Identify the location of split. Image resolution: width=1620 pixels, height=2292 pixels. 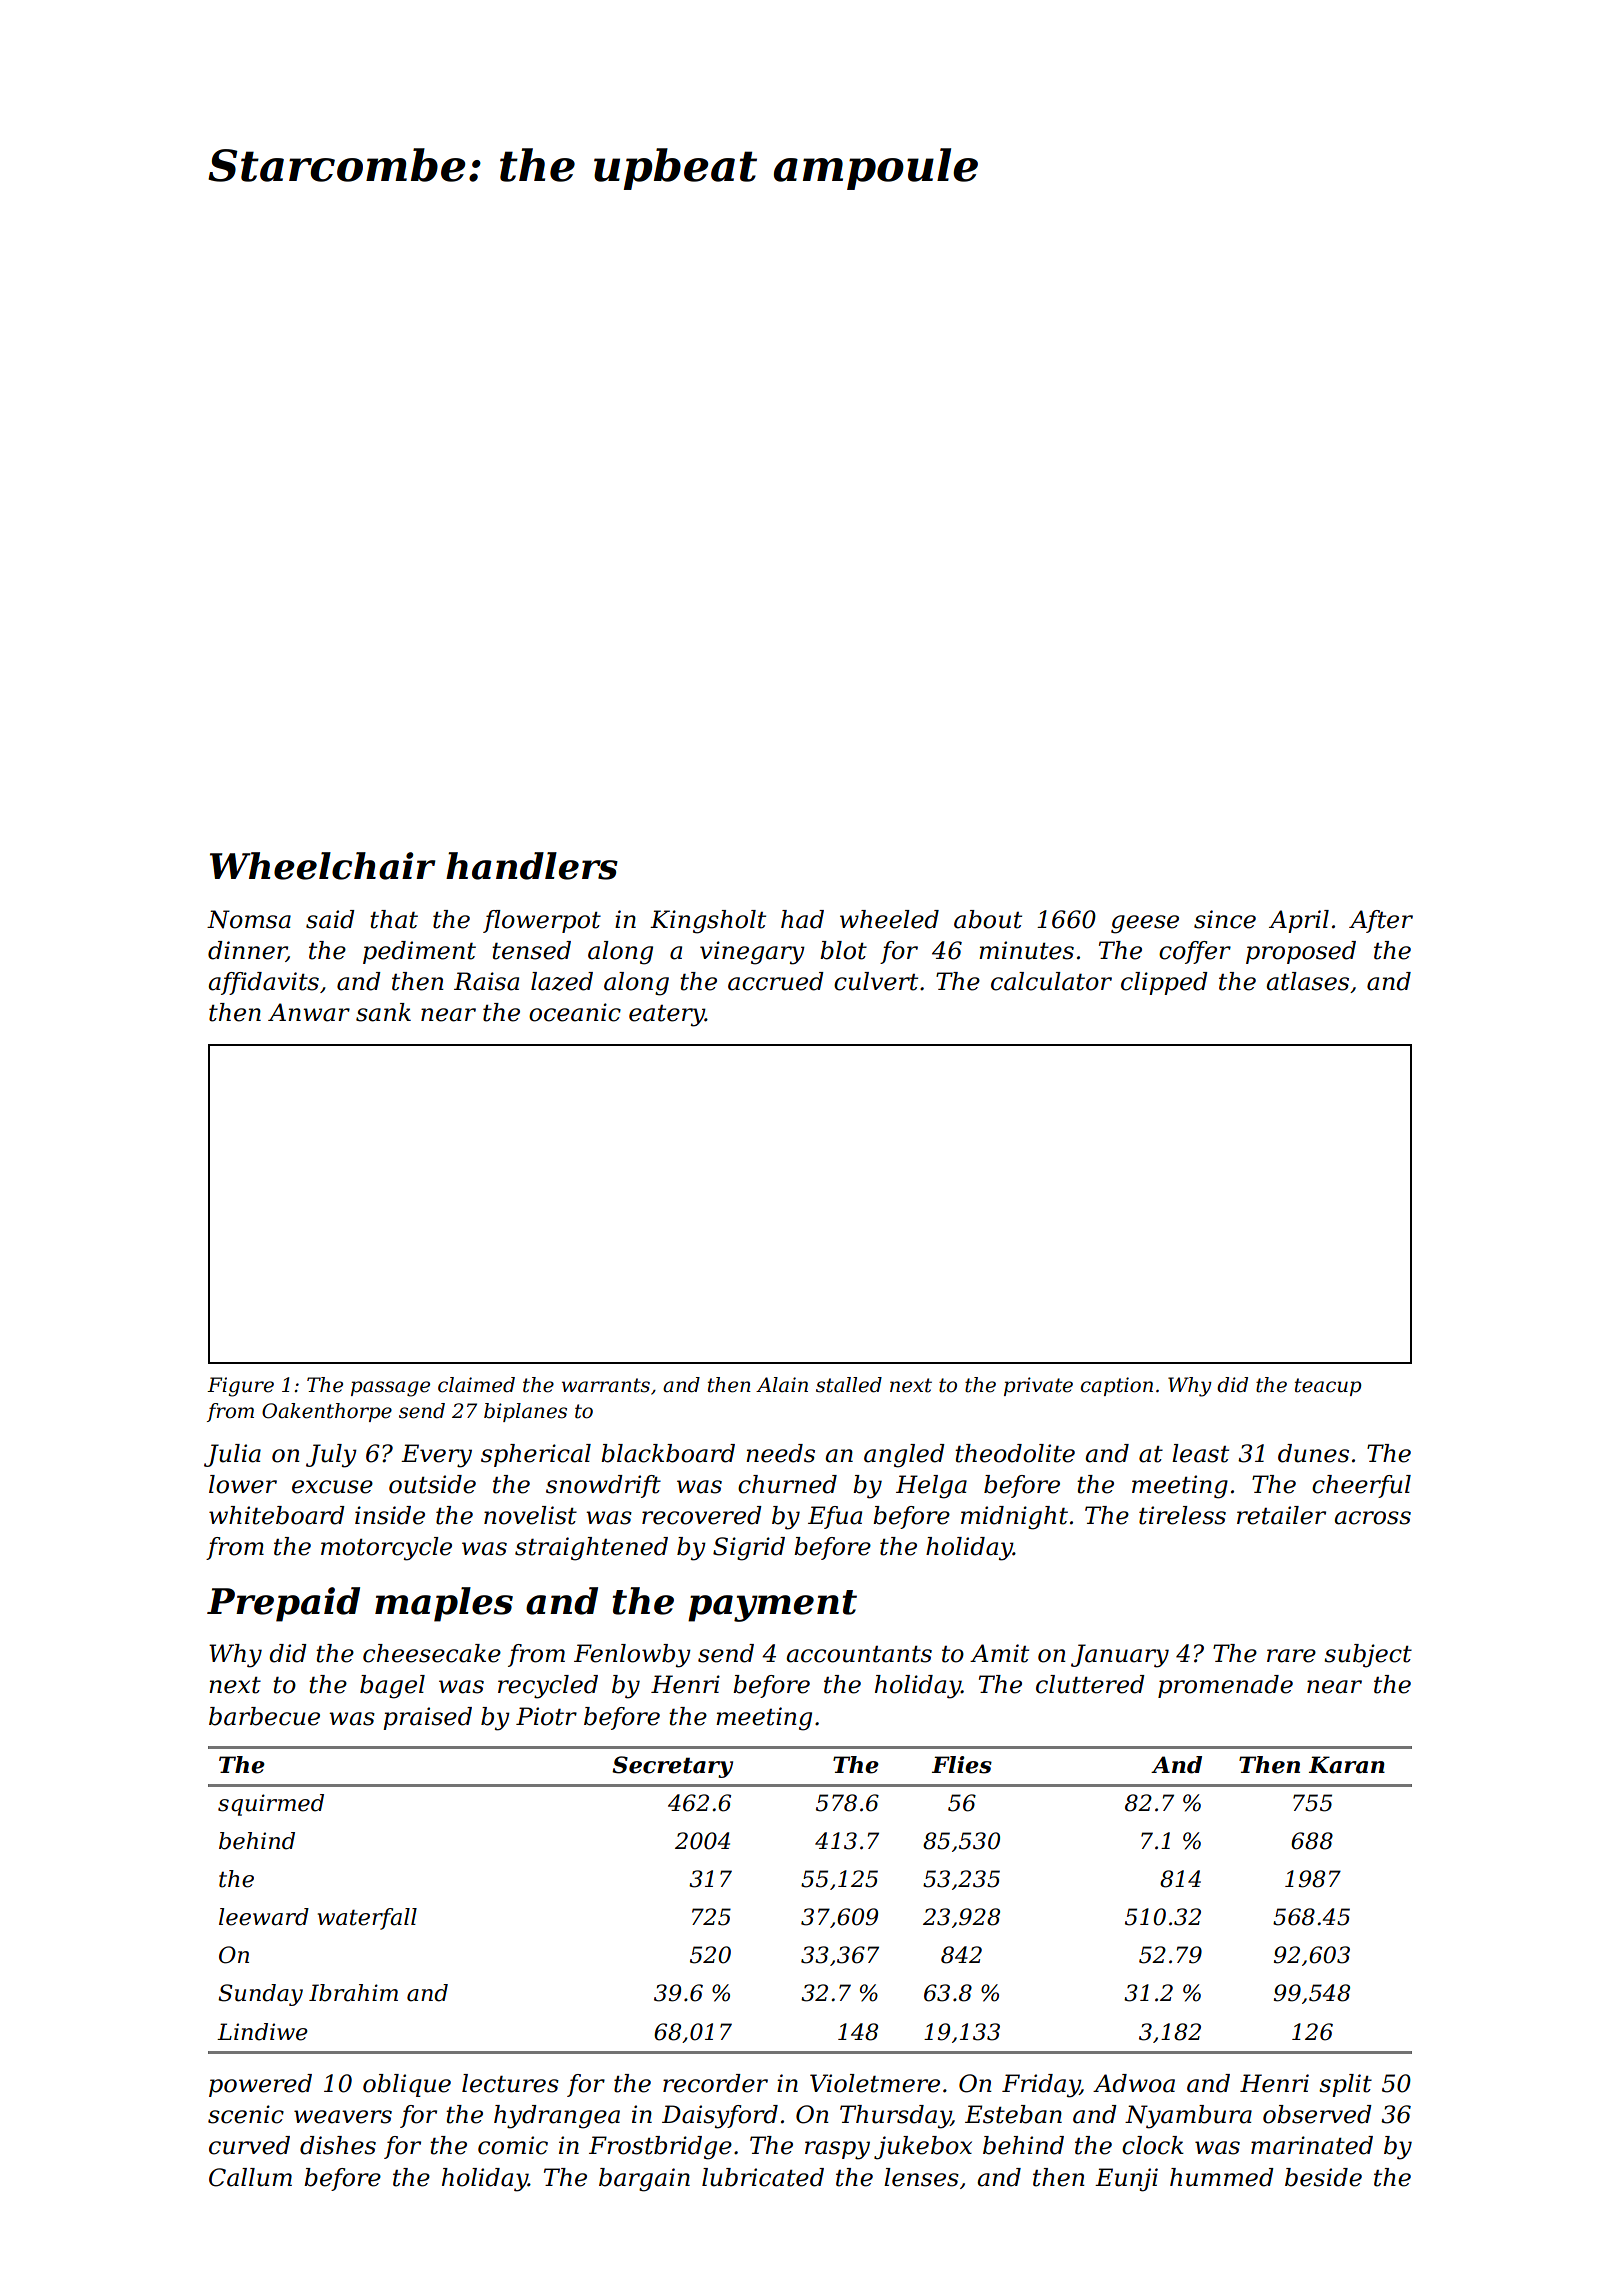
(1345, 2085).
